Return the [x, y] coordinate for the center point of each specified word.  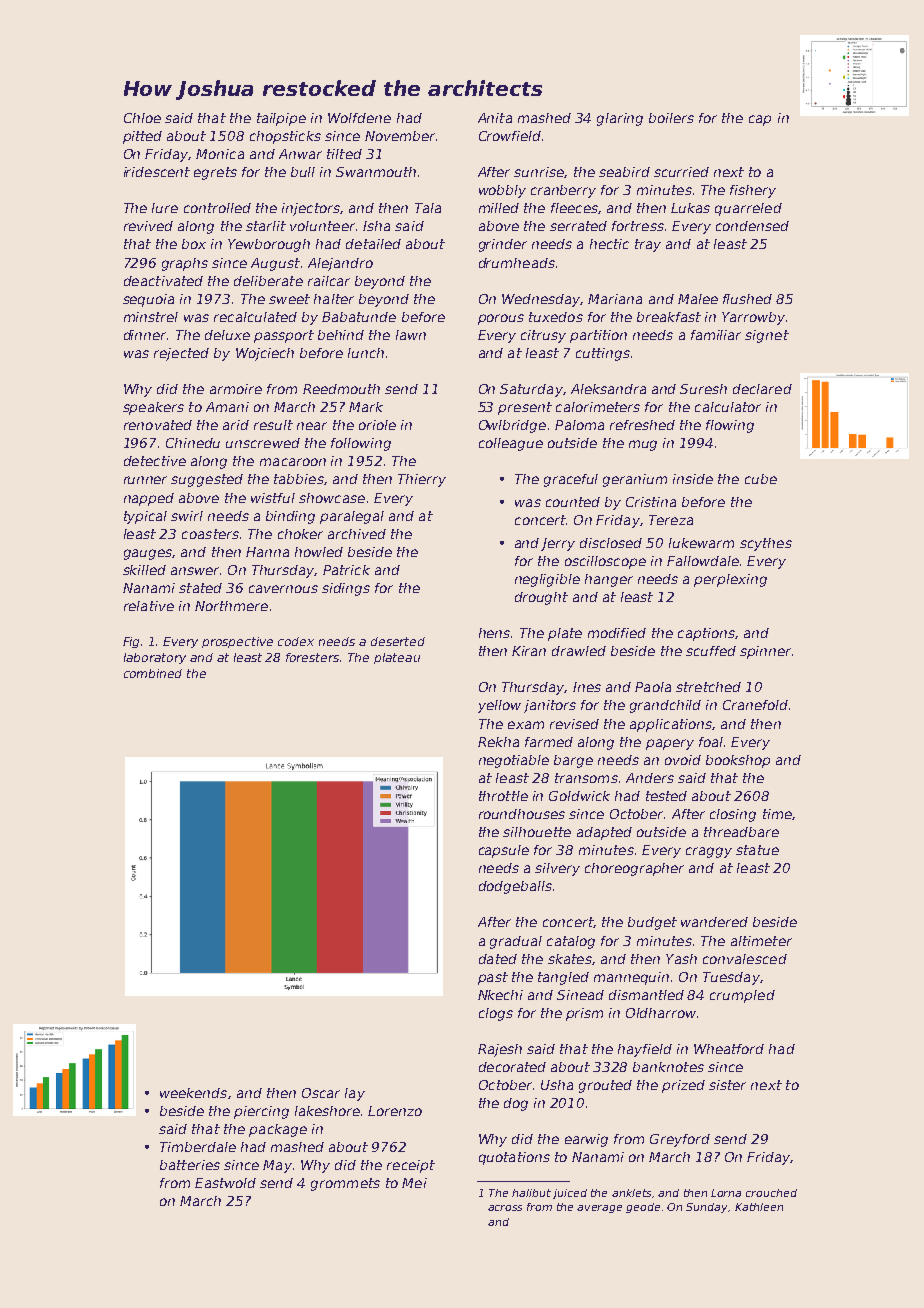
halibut [531, 1193]
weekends [193, 1093]
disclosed [611, 543]
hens [494, 633]
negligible [547, 580]
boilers [671, 118]
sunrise [539, 172]
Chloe [142, 118]
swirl [187, 516]
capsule [504, 851]
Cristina [651, 502]
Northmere [231, 606]
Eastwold [225, 1183]
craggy [709, 852]
